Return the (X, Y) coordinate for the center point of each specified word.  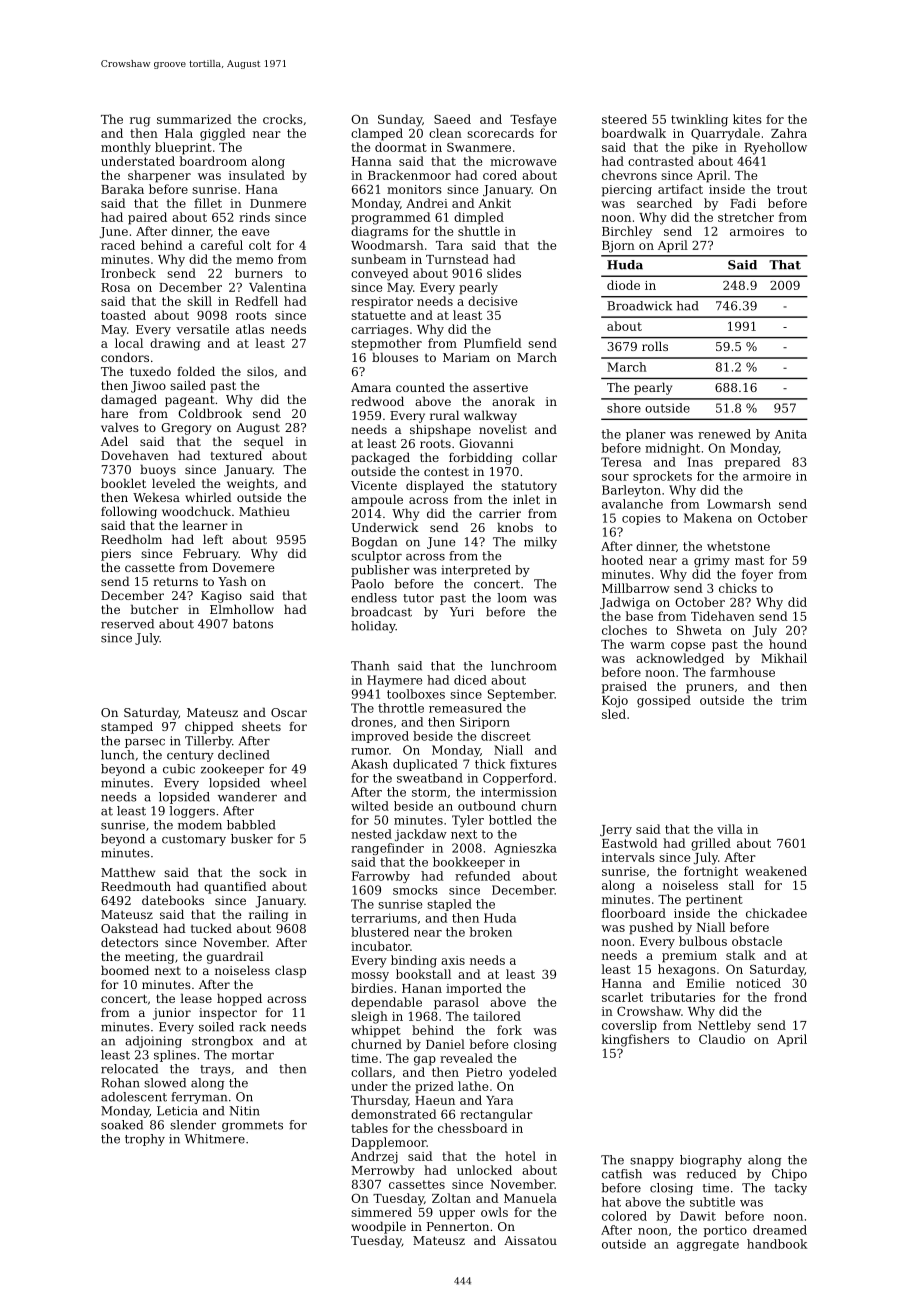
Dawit (698, 1216)
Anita (791, 434)
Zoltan (451, 1198)
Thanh (370, 666)
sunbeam (378, 259)
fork (509, 1030)
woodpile (378, 1227)
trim (794, 700)
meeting (149, 958)
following (129, 512)
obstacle (757, 941)
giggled (223, 134)
